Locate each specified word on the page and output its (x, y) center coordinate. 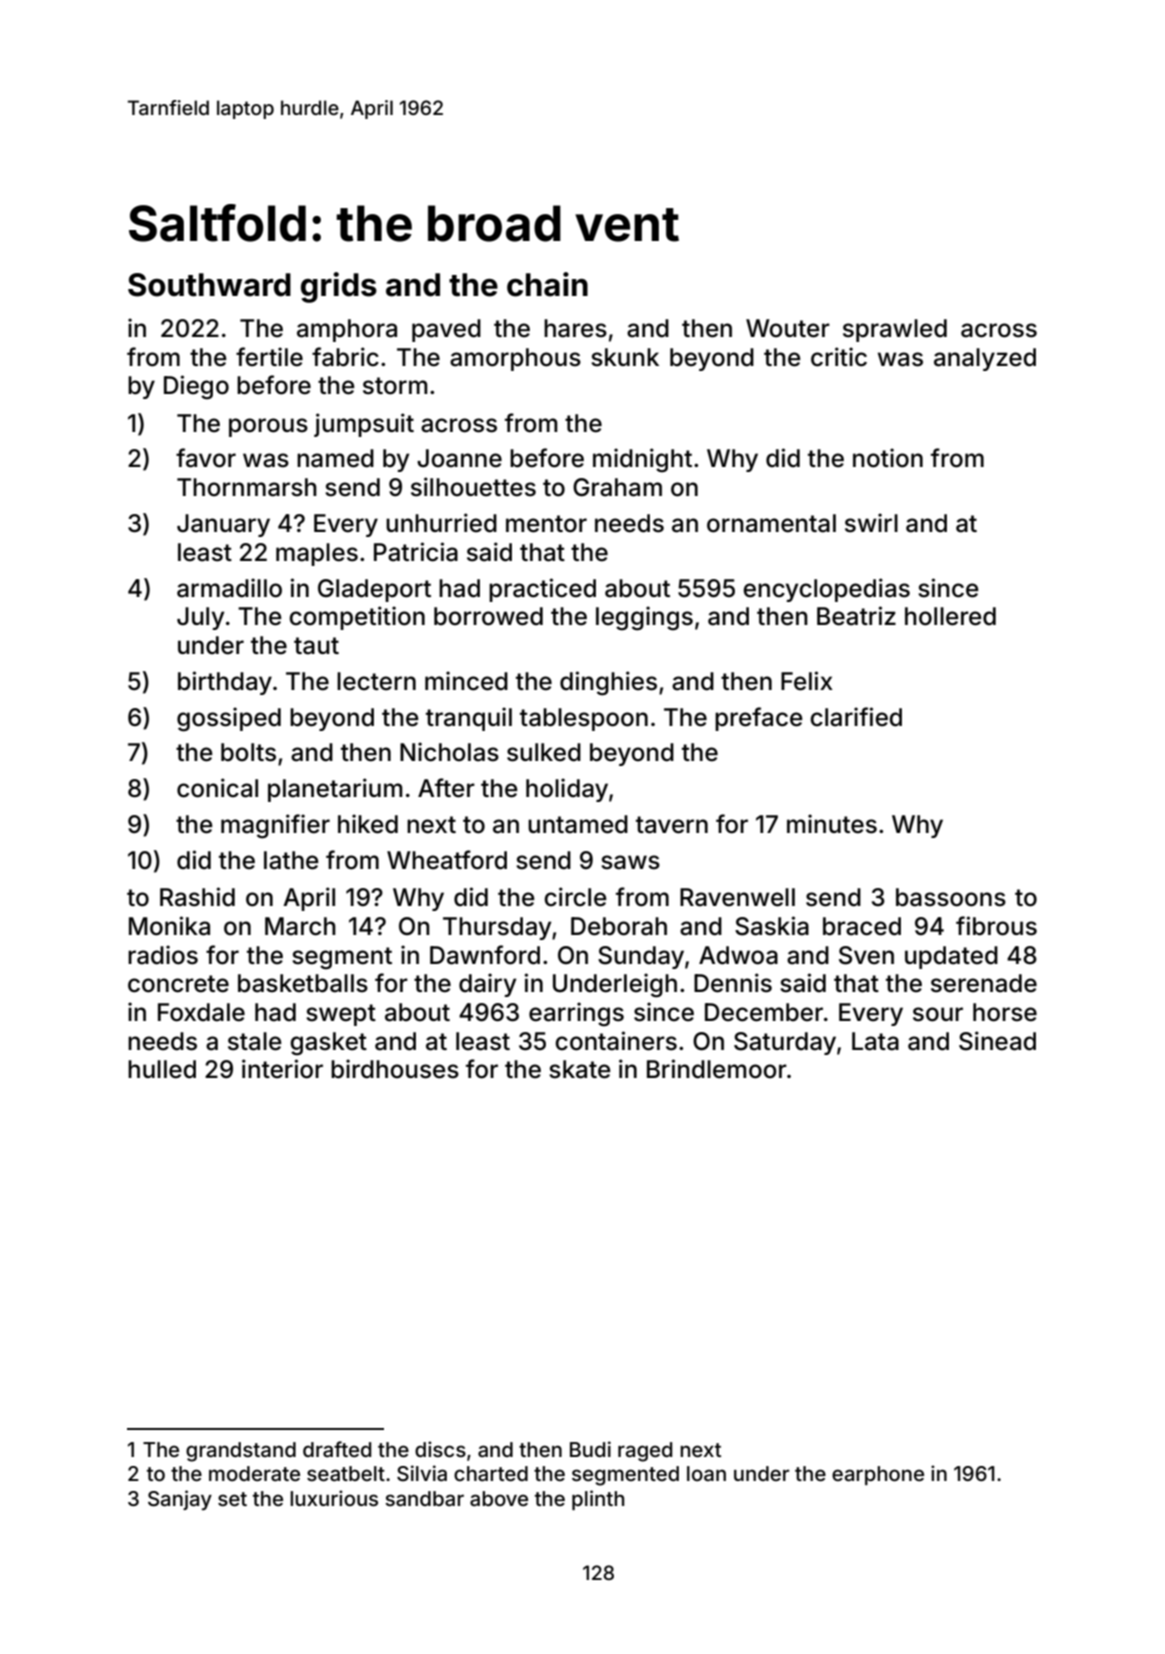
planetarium (335, 790)
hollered (950, 616)
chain (547, 284)
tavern (672, 825)
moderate (254, 1473)
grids (339, 287)
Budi (590, 1449)
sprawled (895, 330)
